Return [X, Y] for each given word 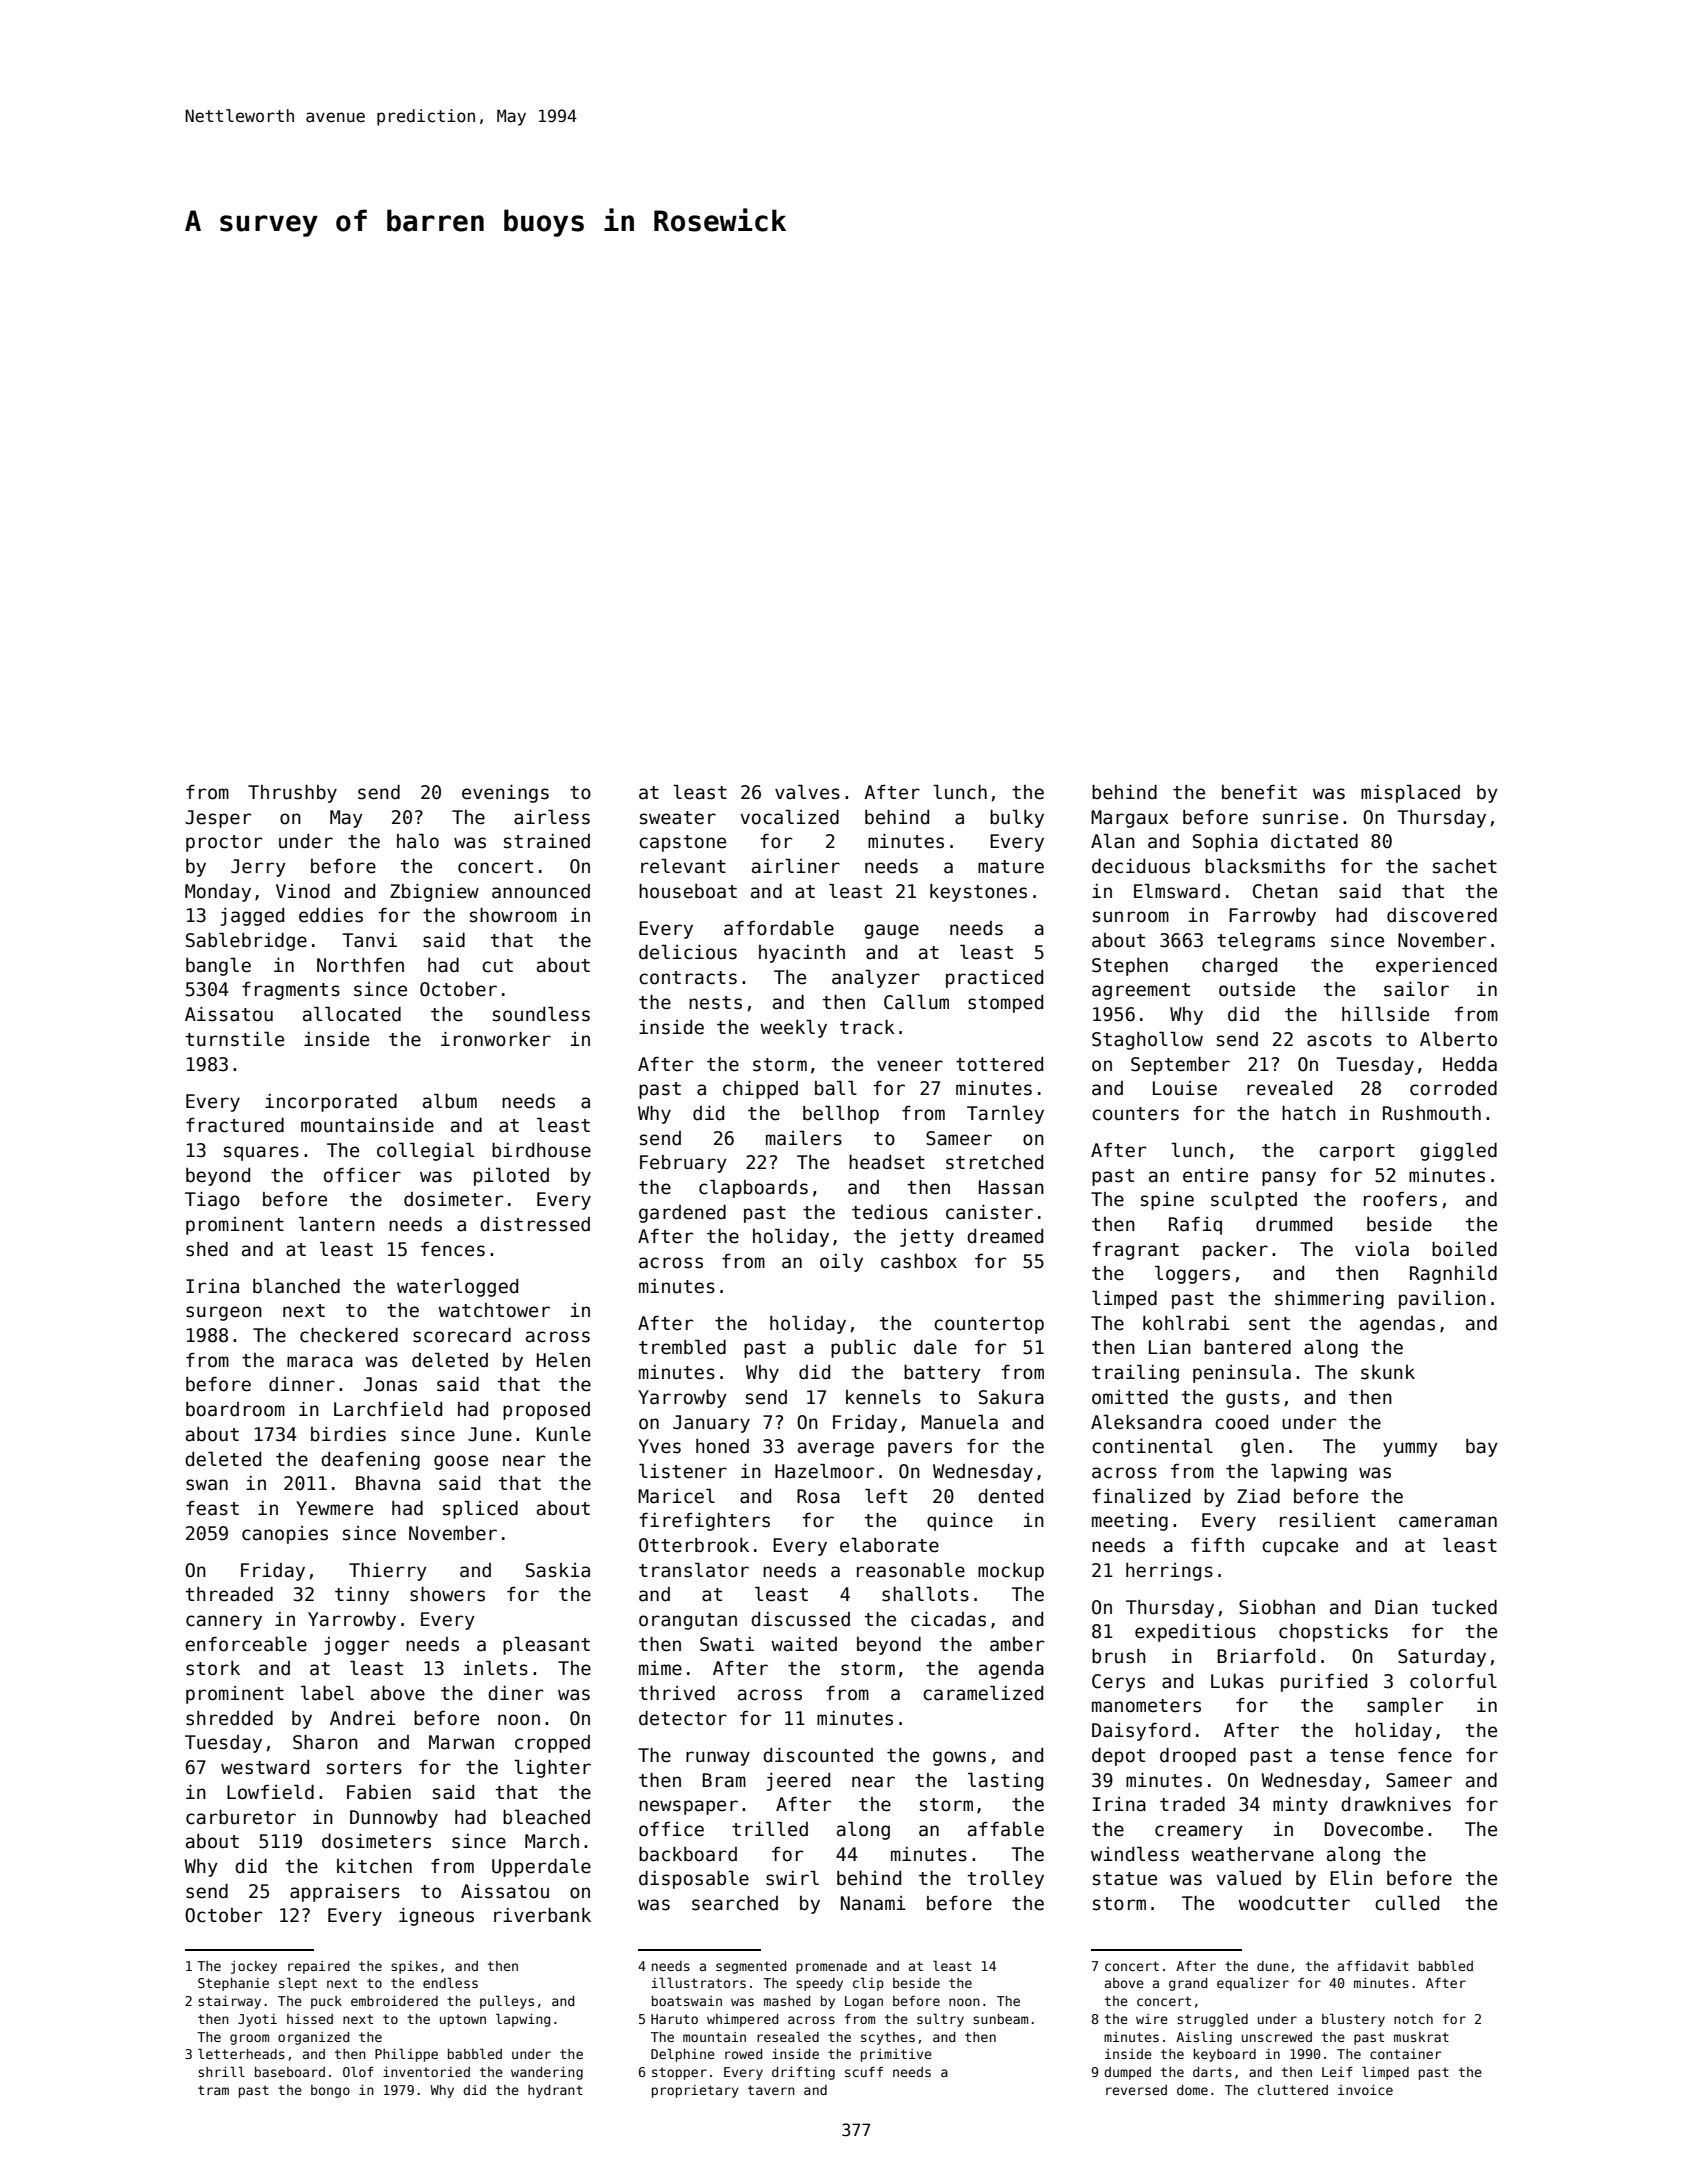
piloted [511, 1176]
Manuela [959, 1422]
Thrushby [292, 794]
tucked [1464, 1607]
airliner [796, 866]
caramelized [983, 1693]
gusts [1253, 1399]
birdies [348, 1434]
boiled [1464, 1249]
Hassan [1011, 1187]
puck [326, 2002]
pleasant [546, 1645]
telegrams [1266, 941]
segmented [751, 1967]
